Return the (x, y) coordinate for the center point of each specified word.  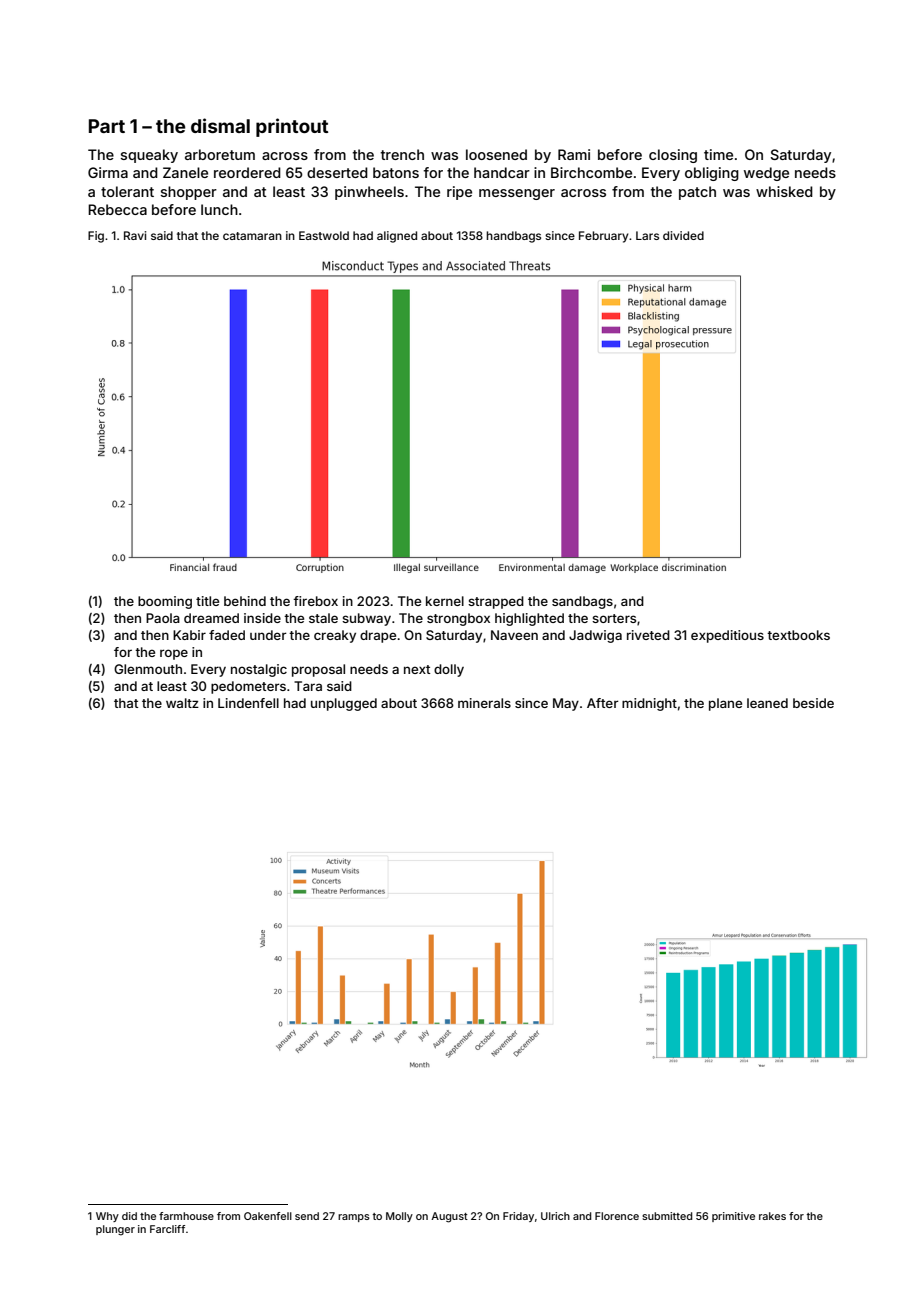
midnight (649, 704)
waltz (182, 703)
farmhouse (186, 1216)
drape (378, 636)
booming (165, 602)
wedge (766, 174)
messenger (517, 194)
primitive (733, 1217)
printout (292, 127)
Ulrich (555, 1216)
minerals (484, 703)
